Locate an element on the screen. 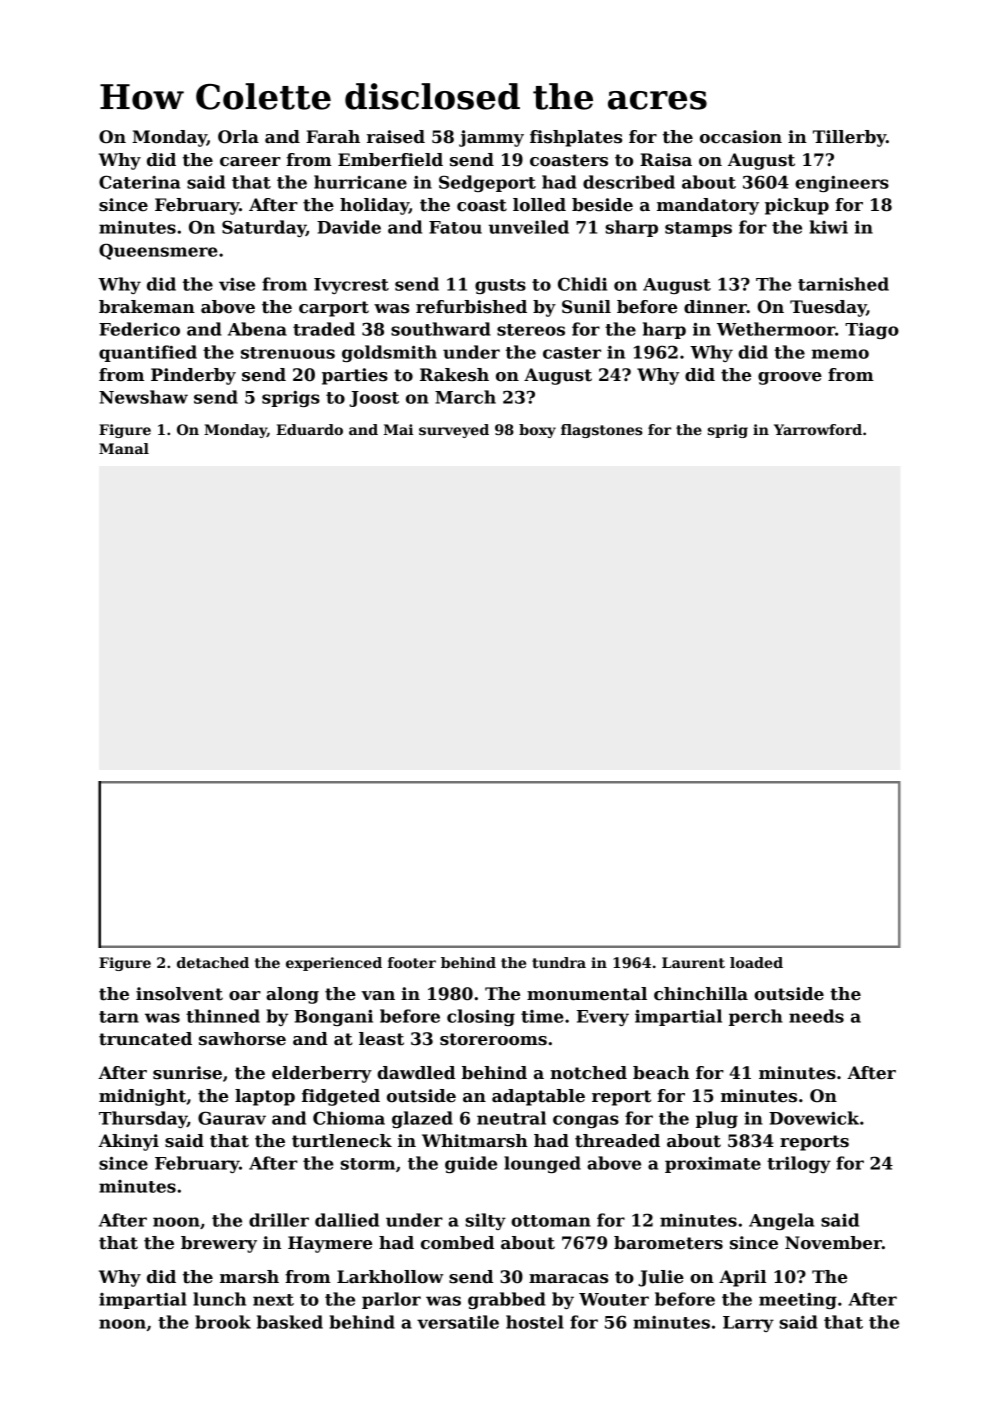 The height and width of the screenshot is (1420, 999). Yarrowford is located at coordinates (818, 429).
